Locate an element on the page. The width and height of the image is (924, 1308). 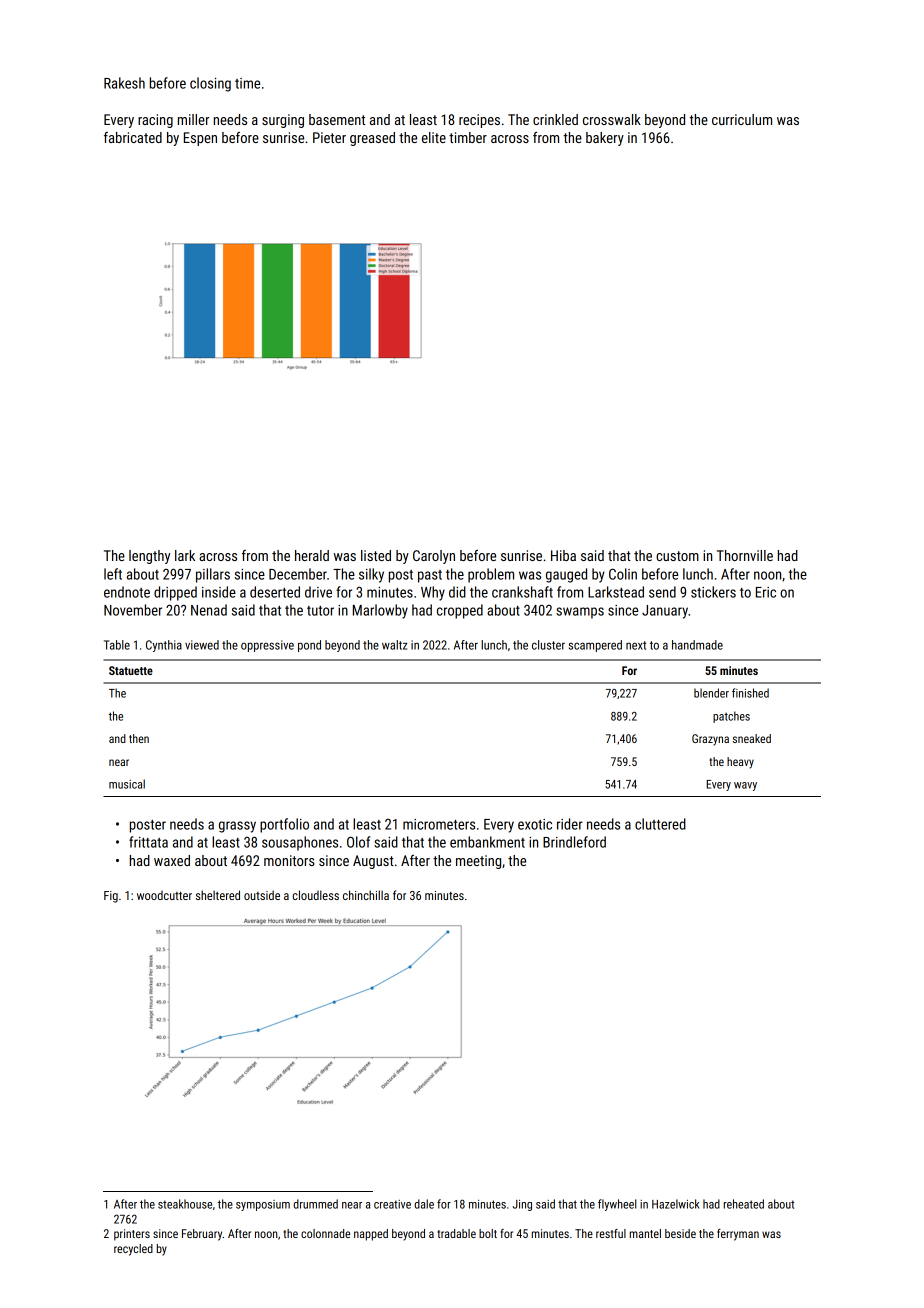
outside is located at coordinates (262, 895).
